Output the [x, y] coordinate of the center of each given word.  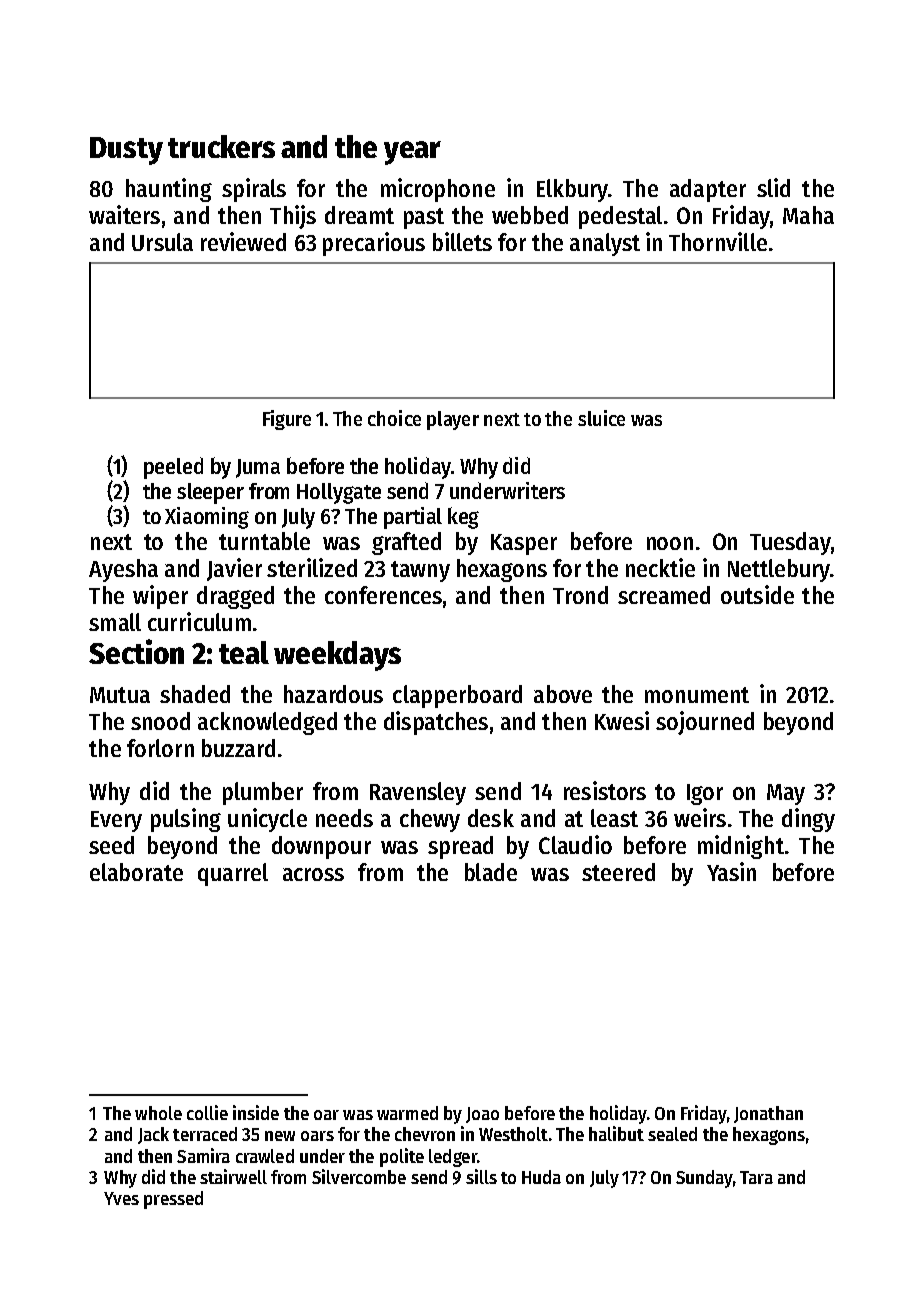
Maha [808, 215]
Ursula [162, 242]
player [453, 420]
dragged [235, 597]
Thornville [718, 241]
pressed [173, 1200]
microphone [438, 190]
